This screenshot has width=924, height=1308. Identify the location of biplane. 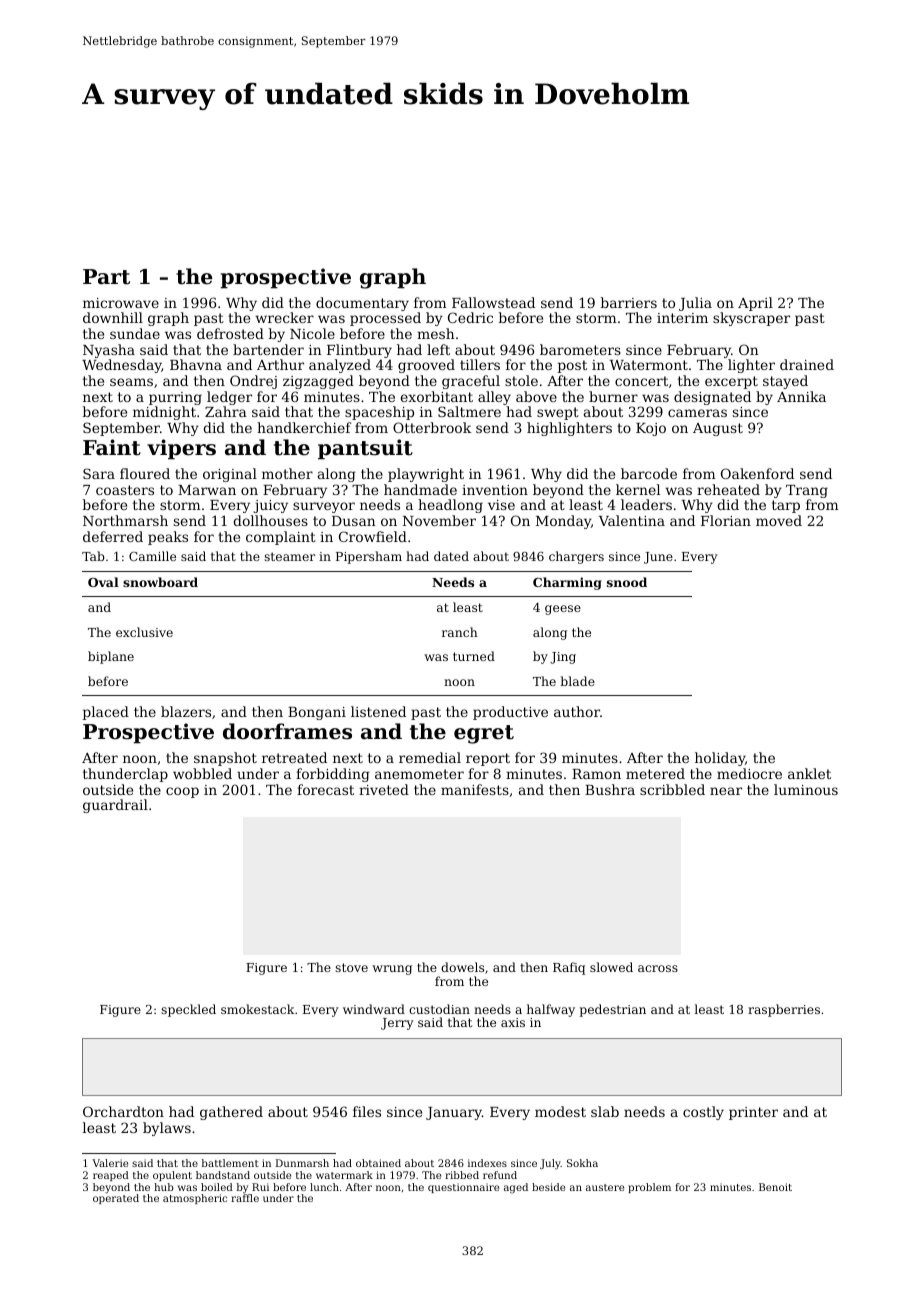
(111, 657).
